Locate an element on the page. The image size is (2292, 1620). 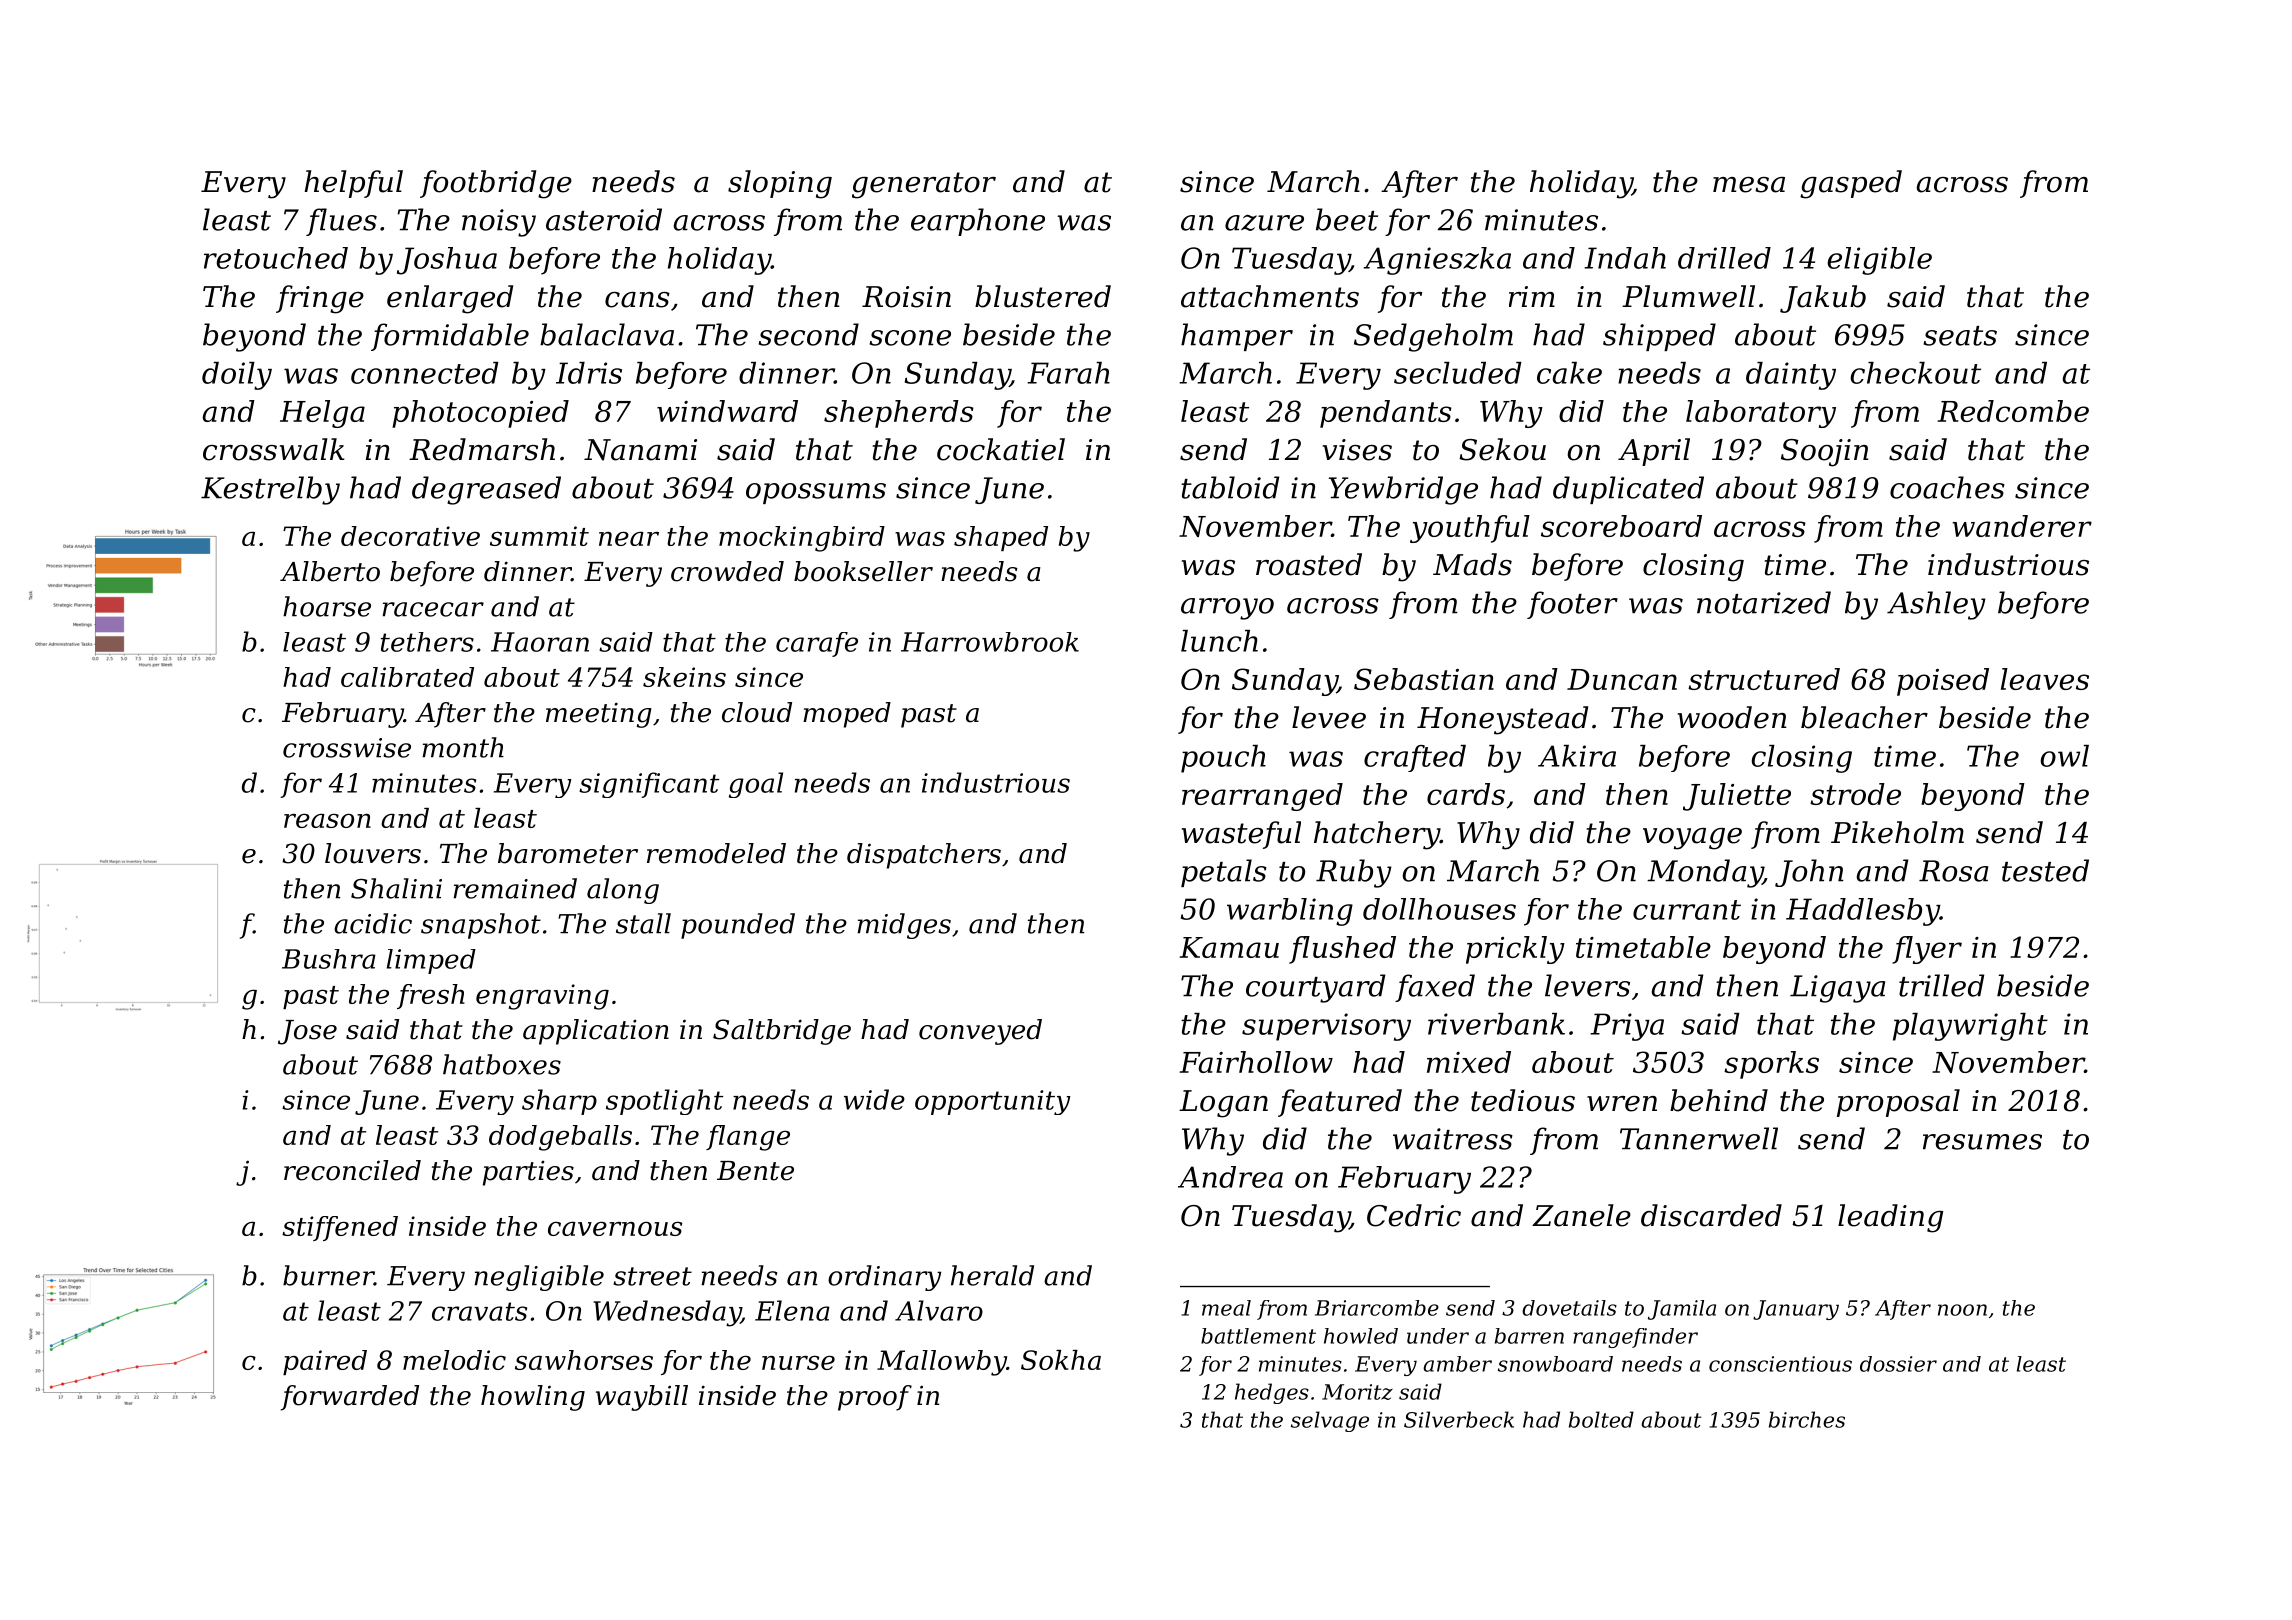
burner is located at coordinates (328, 1275).
